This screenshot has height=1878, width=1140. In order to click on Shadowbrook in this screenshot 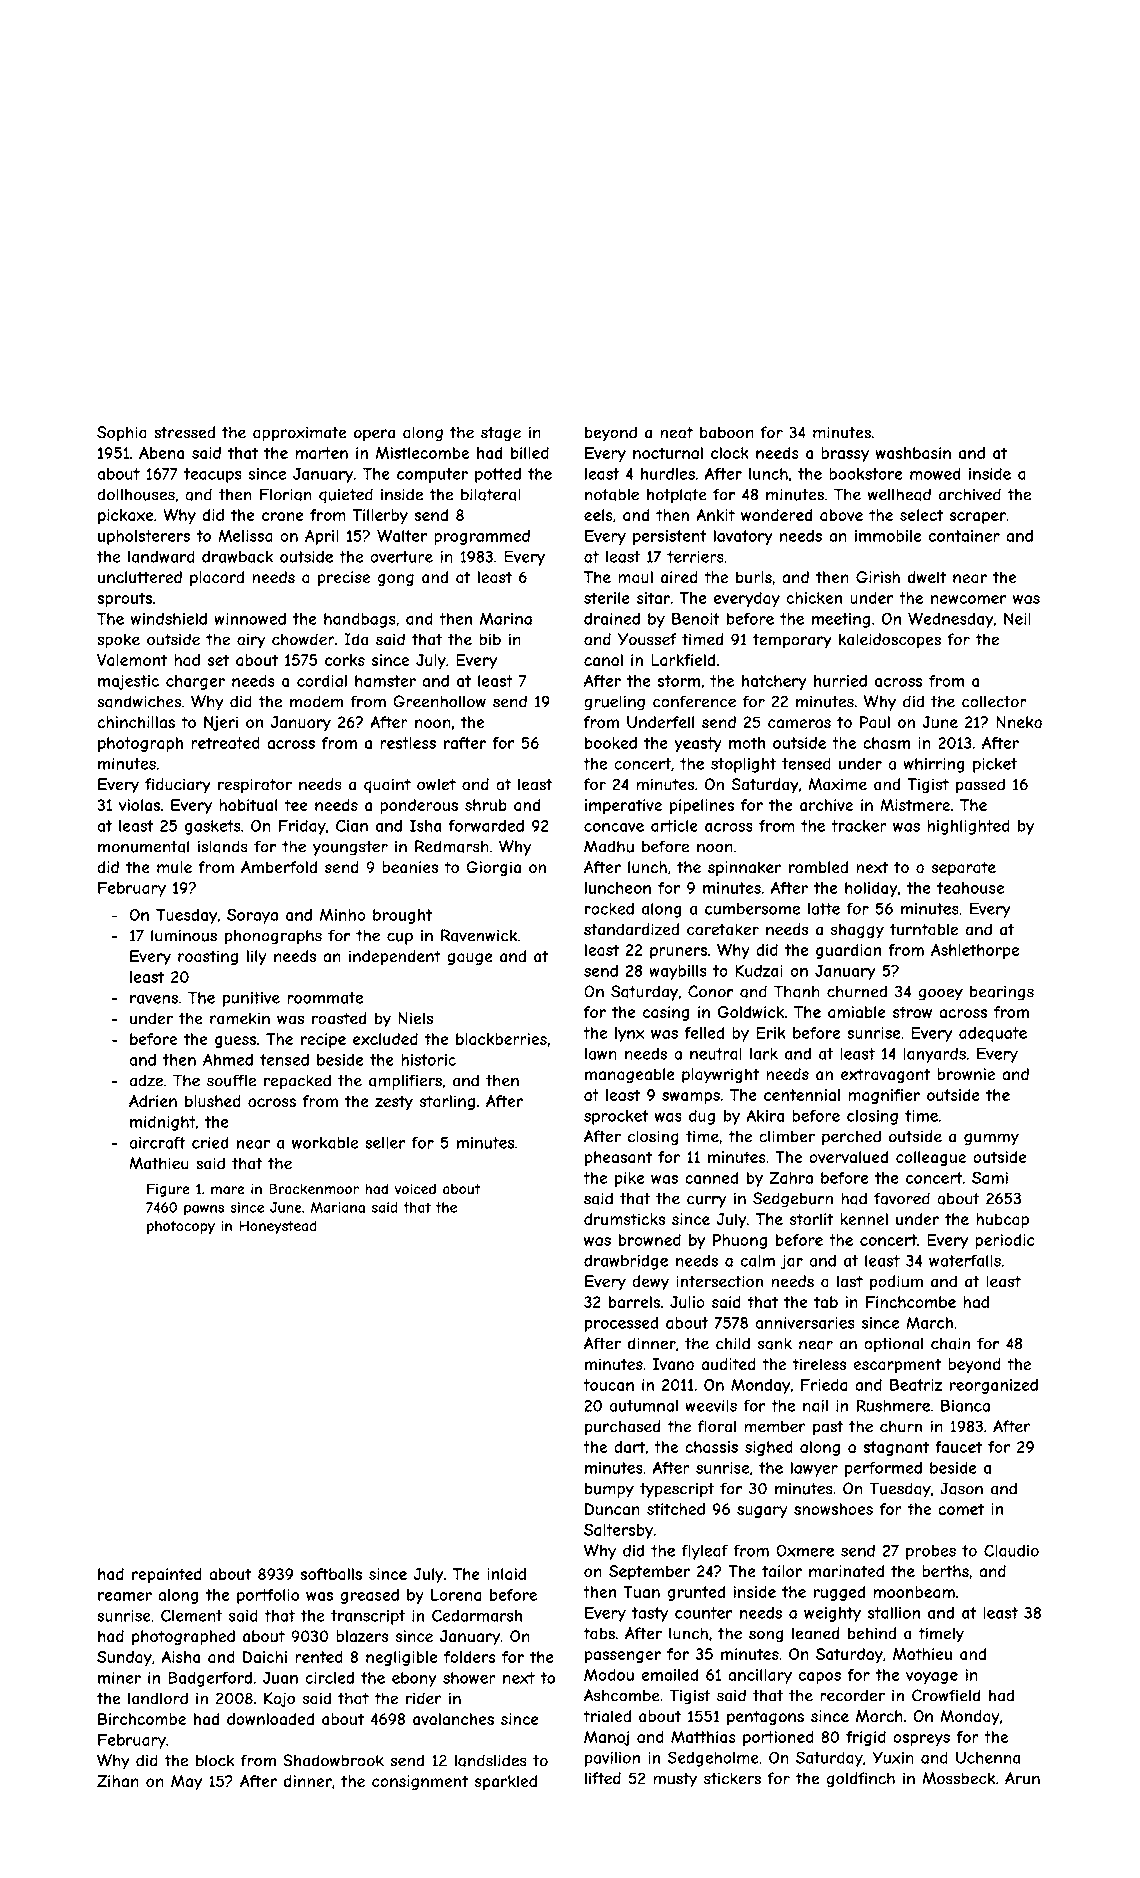, I will do `click(333, 1760)`.
